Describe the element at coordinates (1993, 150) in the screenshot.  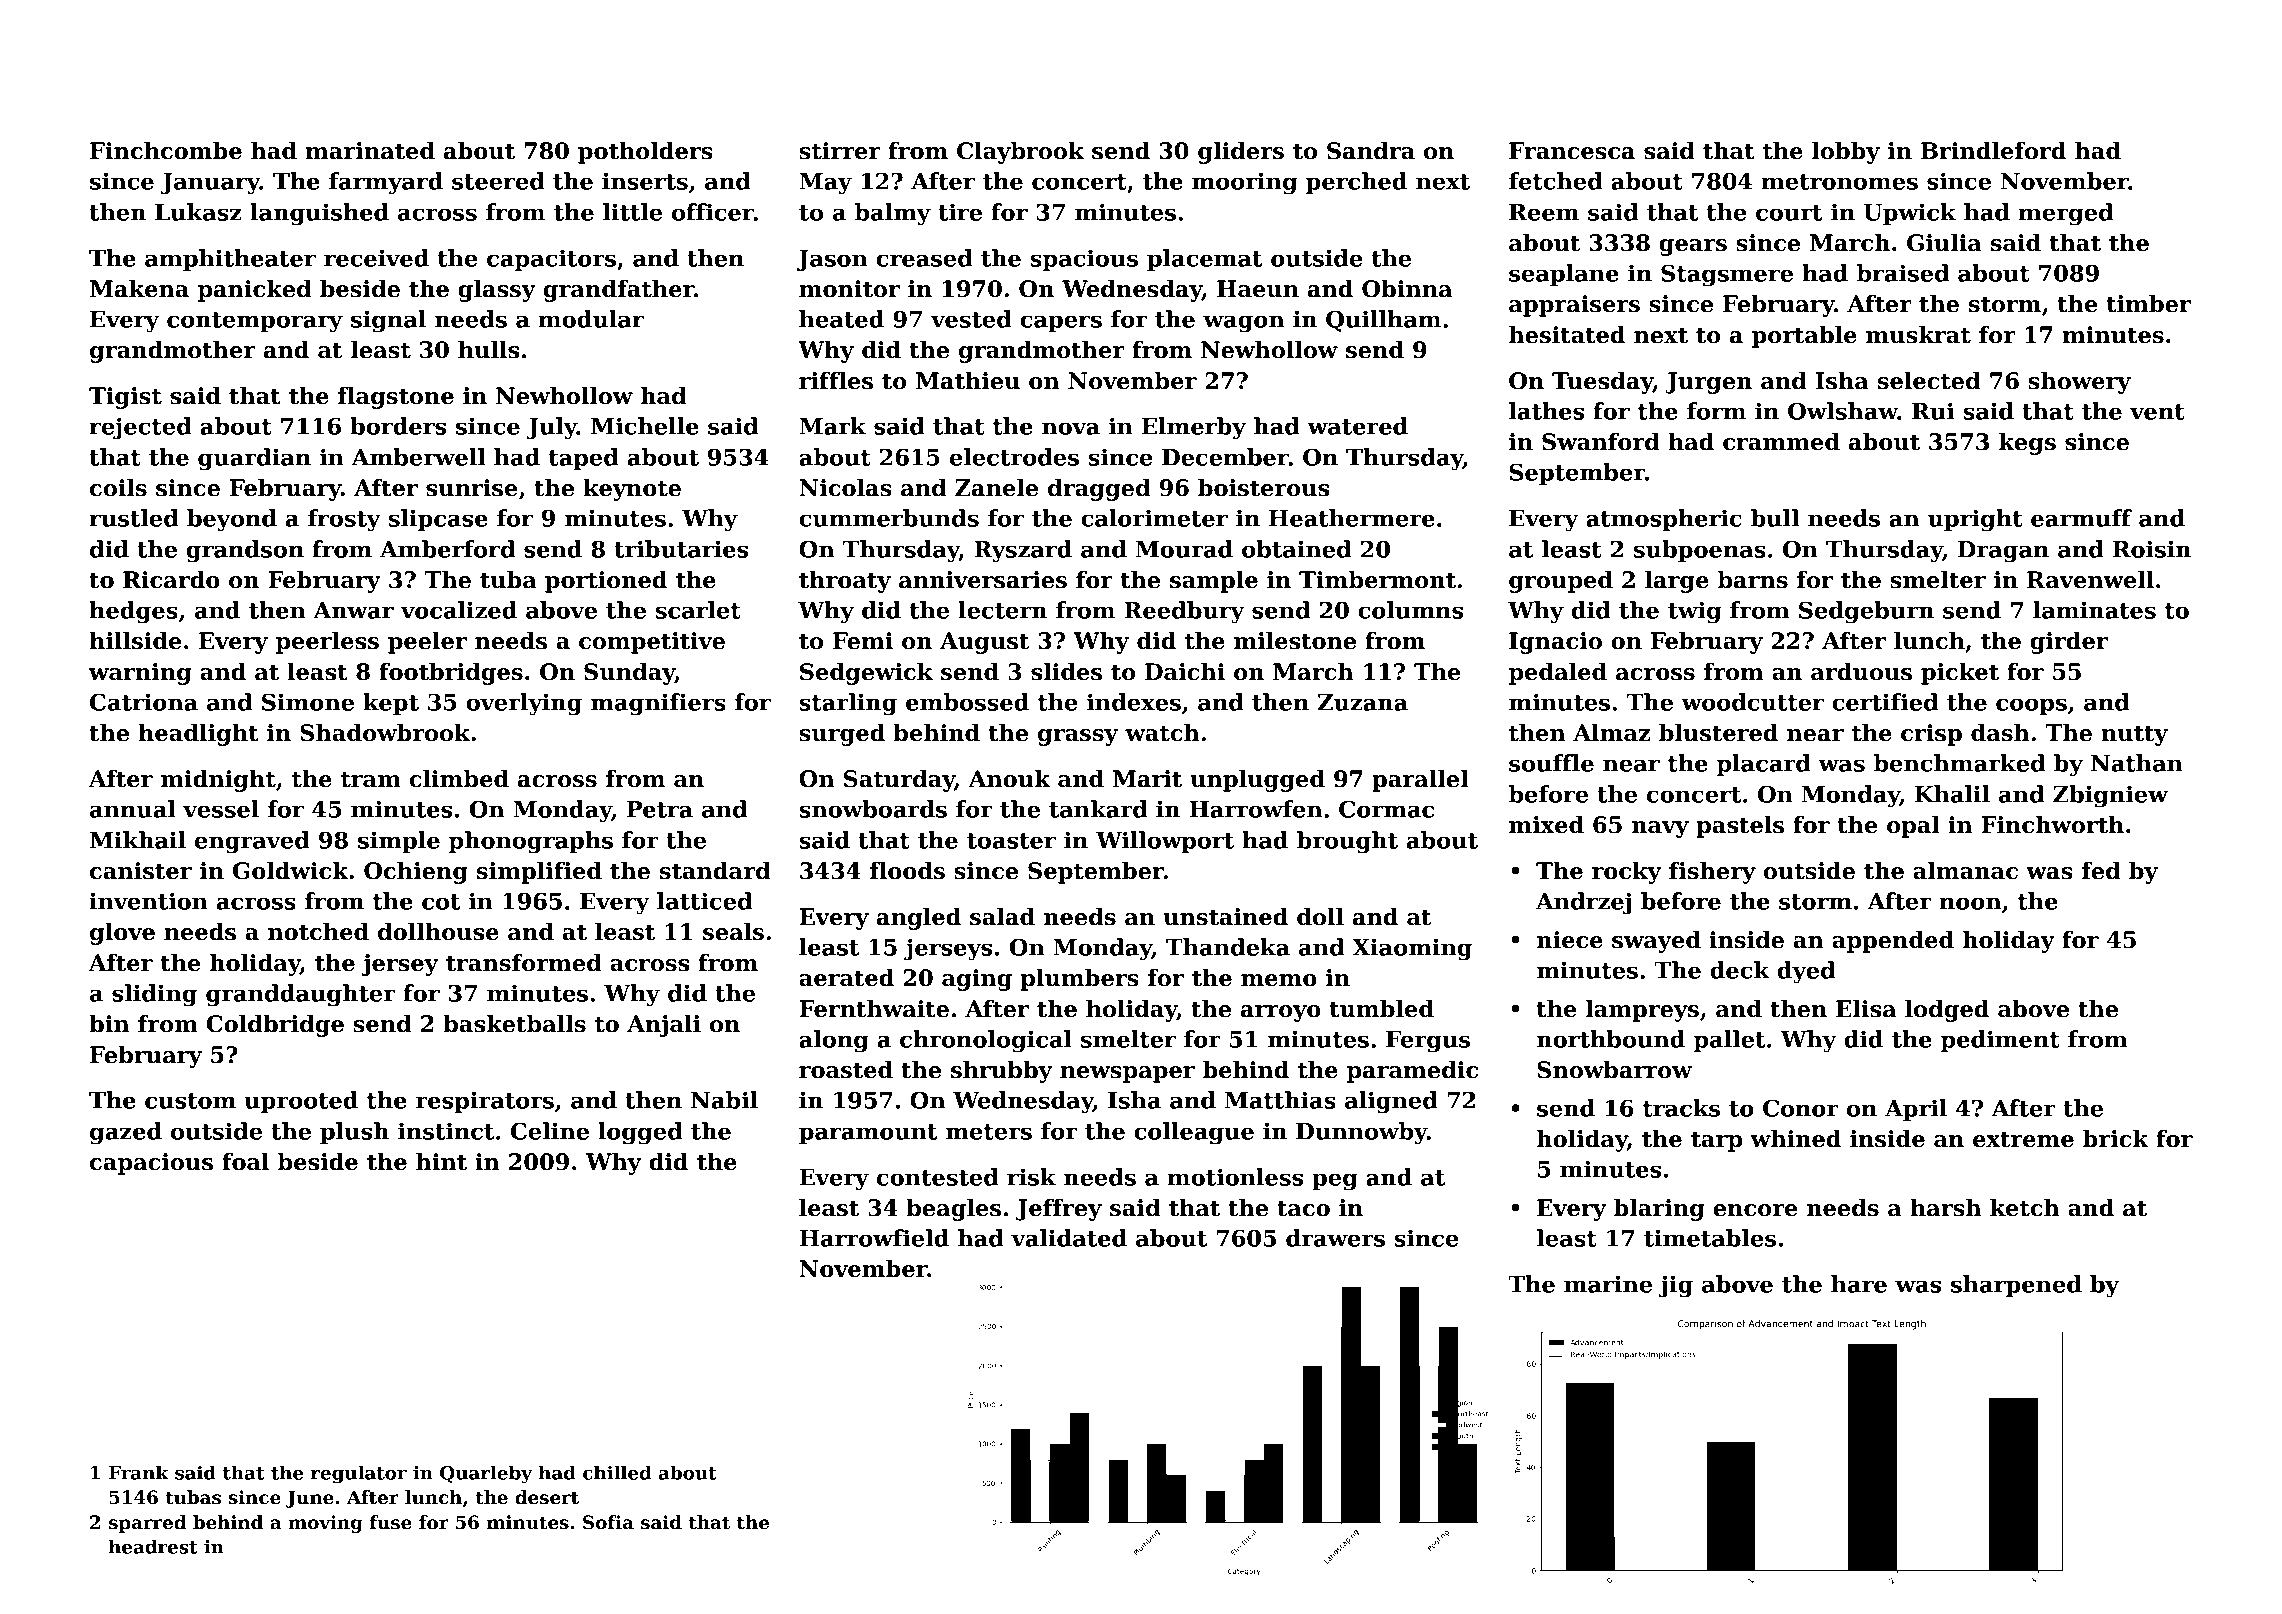
I see `Brindleford` at that location.
